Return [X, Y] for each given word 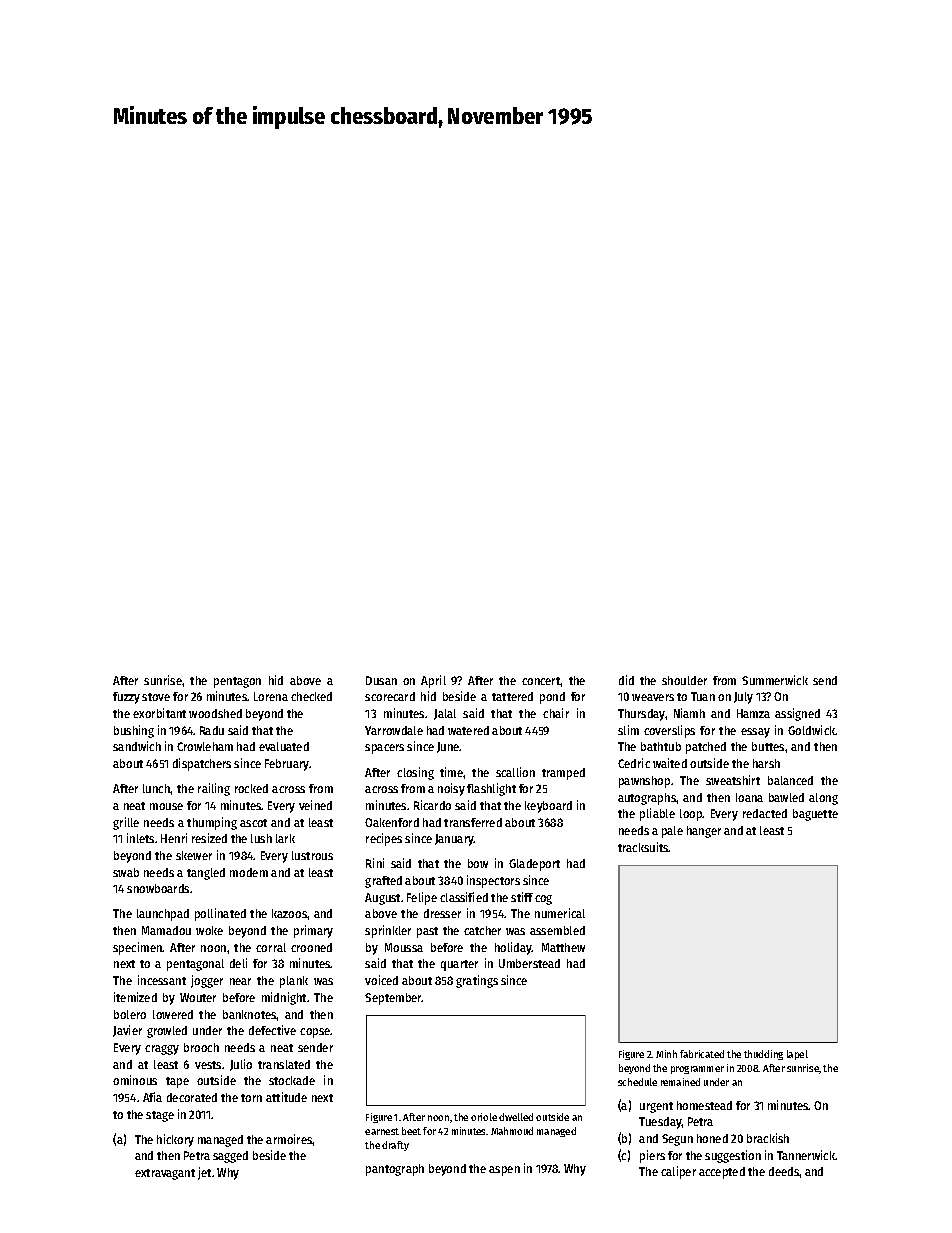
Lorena [271, 696]
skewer [194, 855]
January [454, 840]
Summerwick [775, 680]
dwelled [516, 1117]
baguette [815, 815]
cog [543, 900]
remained [680, 1082]
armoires [289, 1139]
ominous [135, 1080]
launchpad [163, 915]
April [433, 681]
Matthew [563, 947]
